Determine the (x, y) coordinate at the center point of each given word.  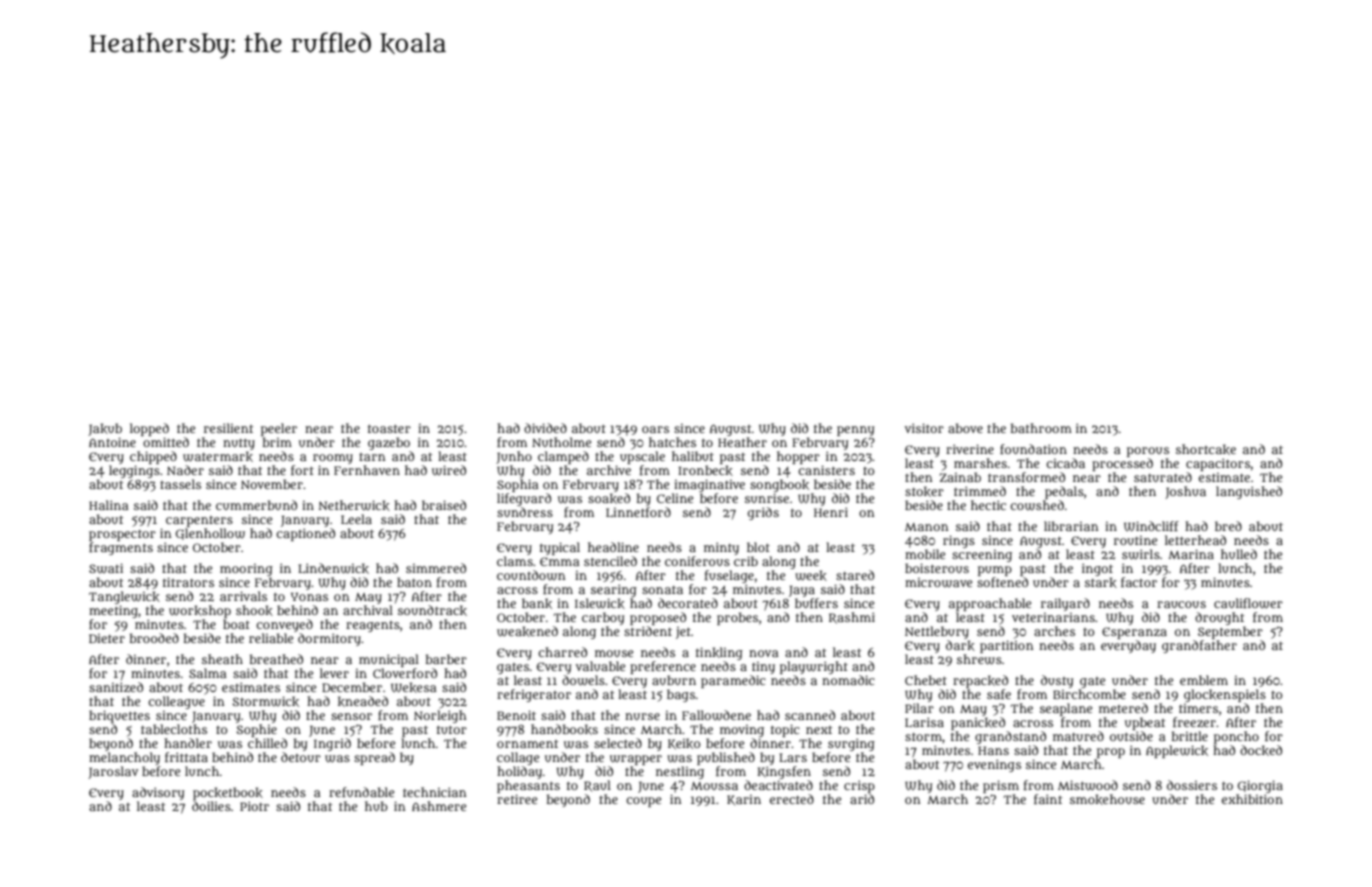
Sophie (256, 730)
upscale (642, 457)
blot (758, 547)
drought (1219, 618)
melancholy (124, 758)
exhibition (1252, 799)
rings (959, 541)
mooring (246, 570)
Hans (993, 750)
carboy (603, 618)
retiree (517, 799)
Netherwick (354, 505)
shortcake (1206, 449)
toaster (389, 428)
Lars (793, 757)
